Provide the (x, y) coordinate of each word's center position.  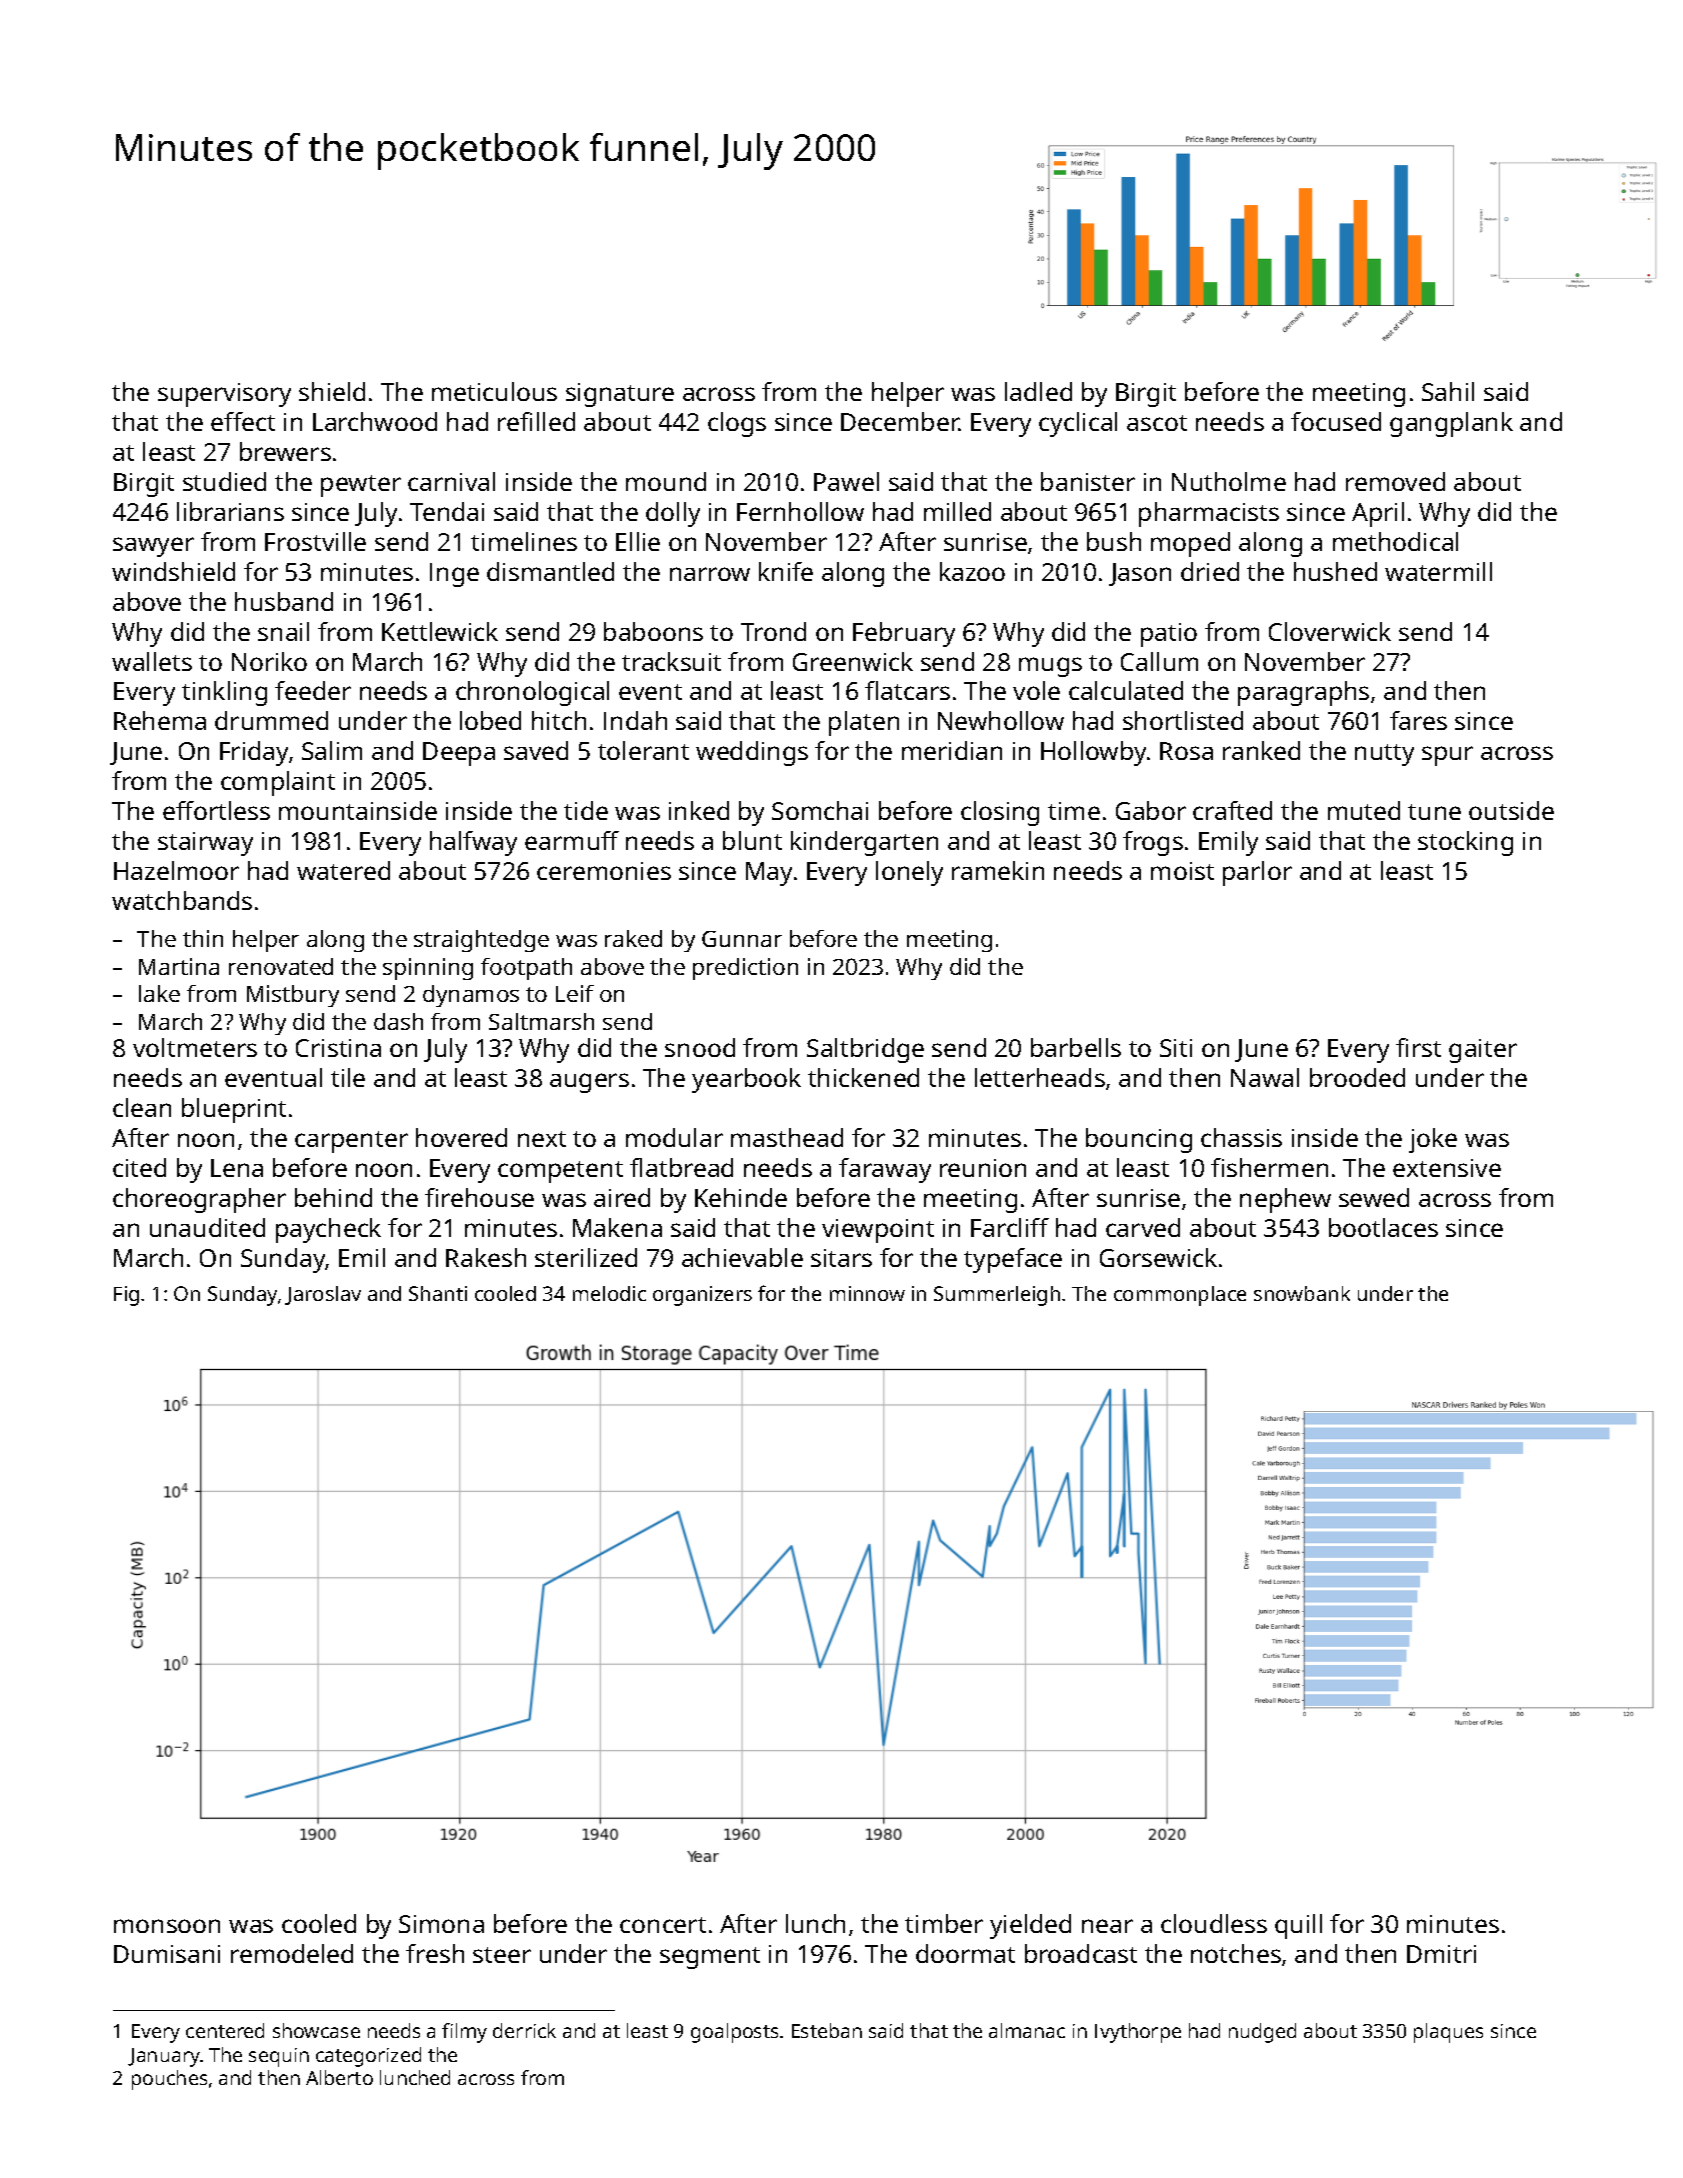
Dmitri (1441, 1954)
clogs (737, 424)
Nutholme (1229, 481)
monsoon (167, 1926)
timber (944, 1923)
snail (283, 631)
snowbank (1302, 1293)
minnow (867, 1293)
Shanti (438, 1293)
